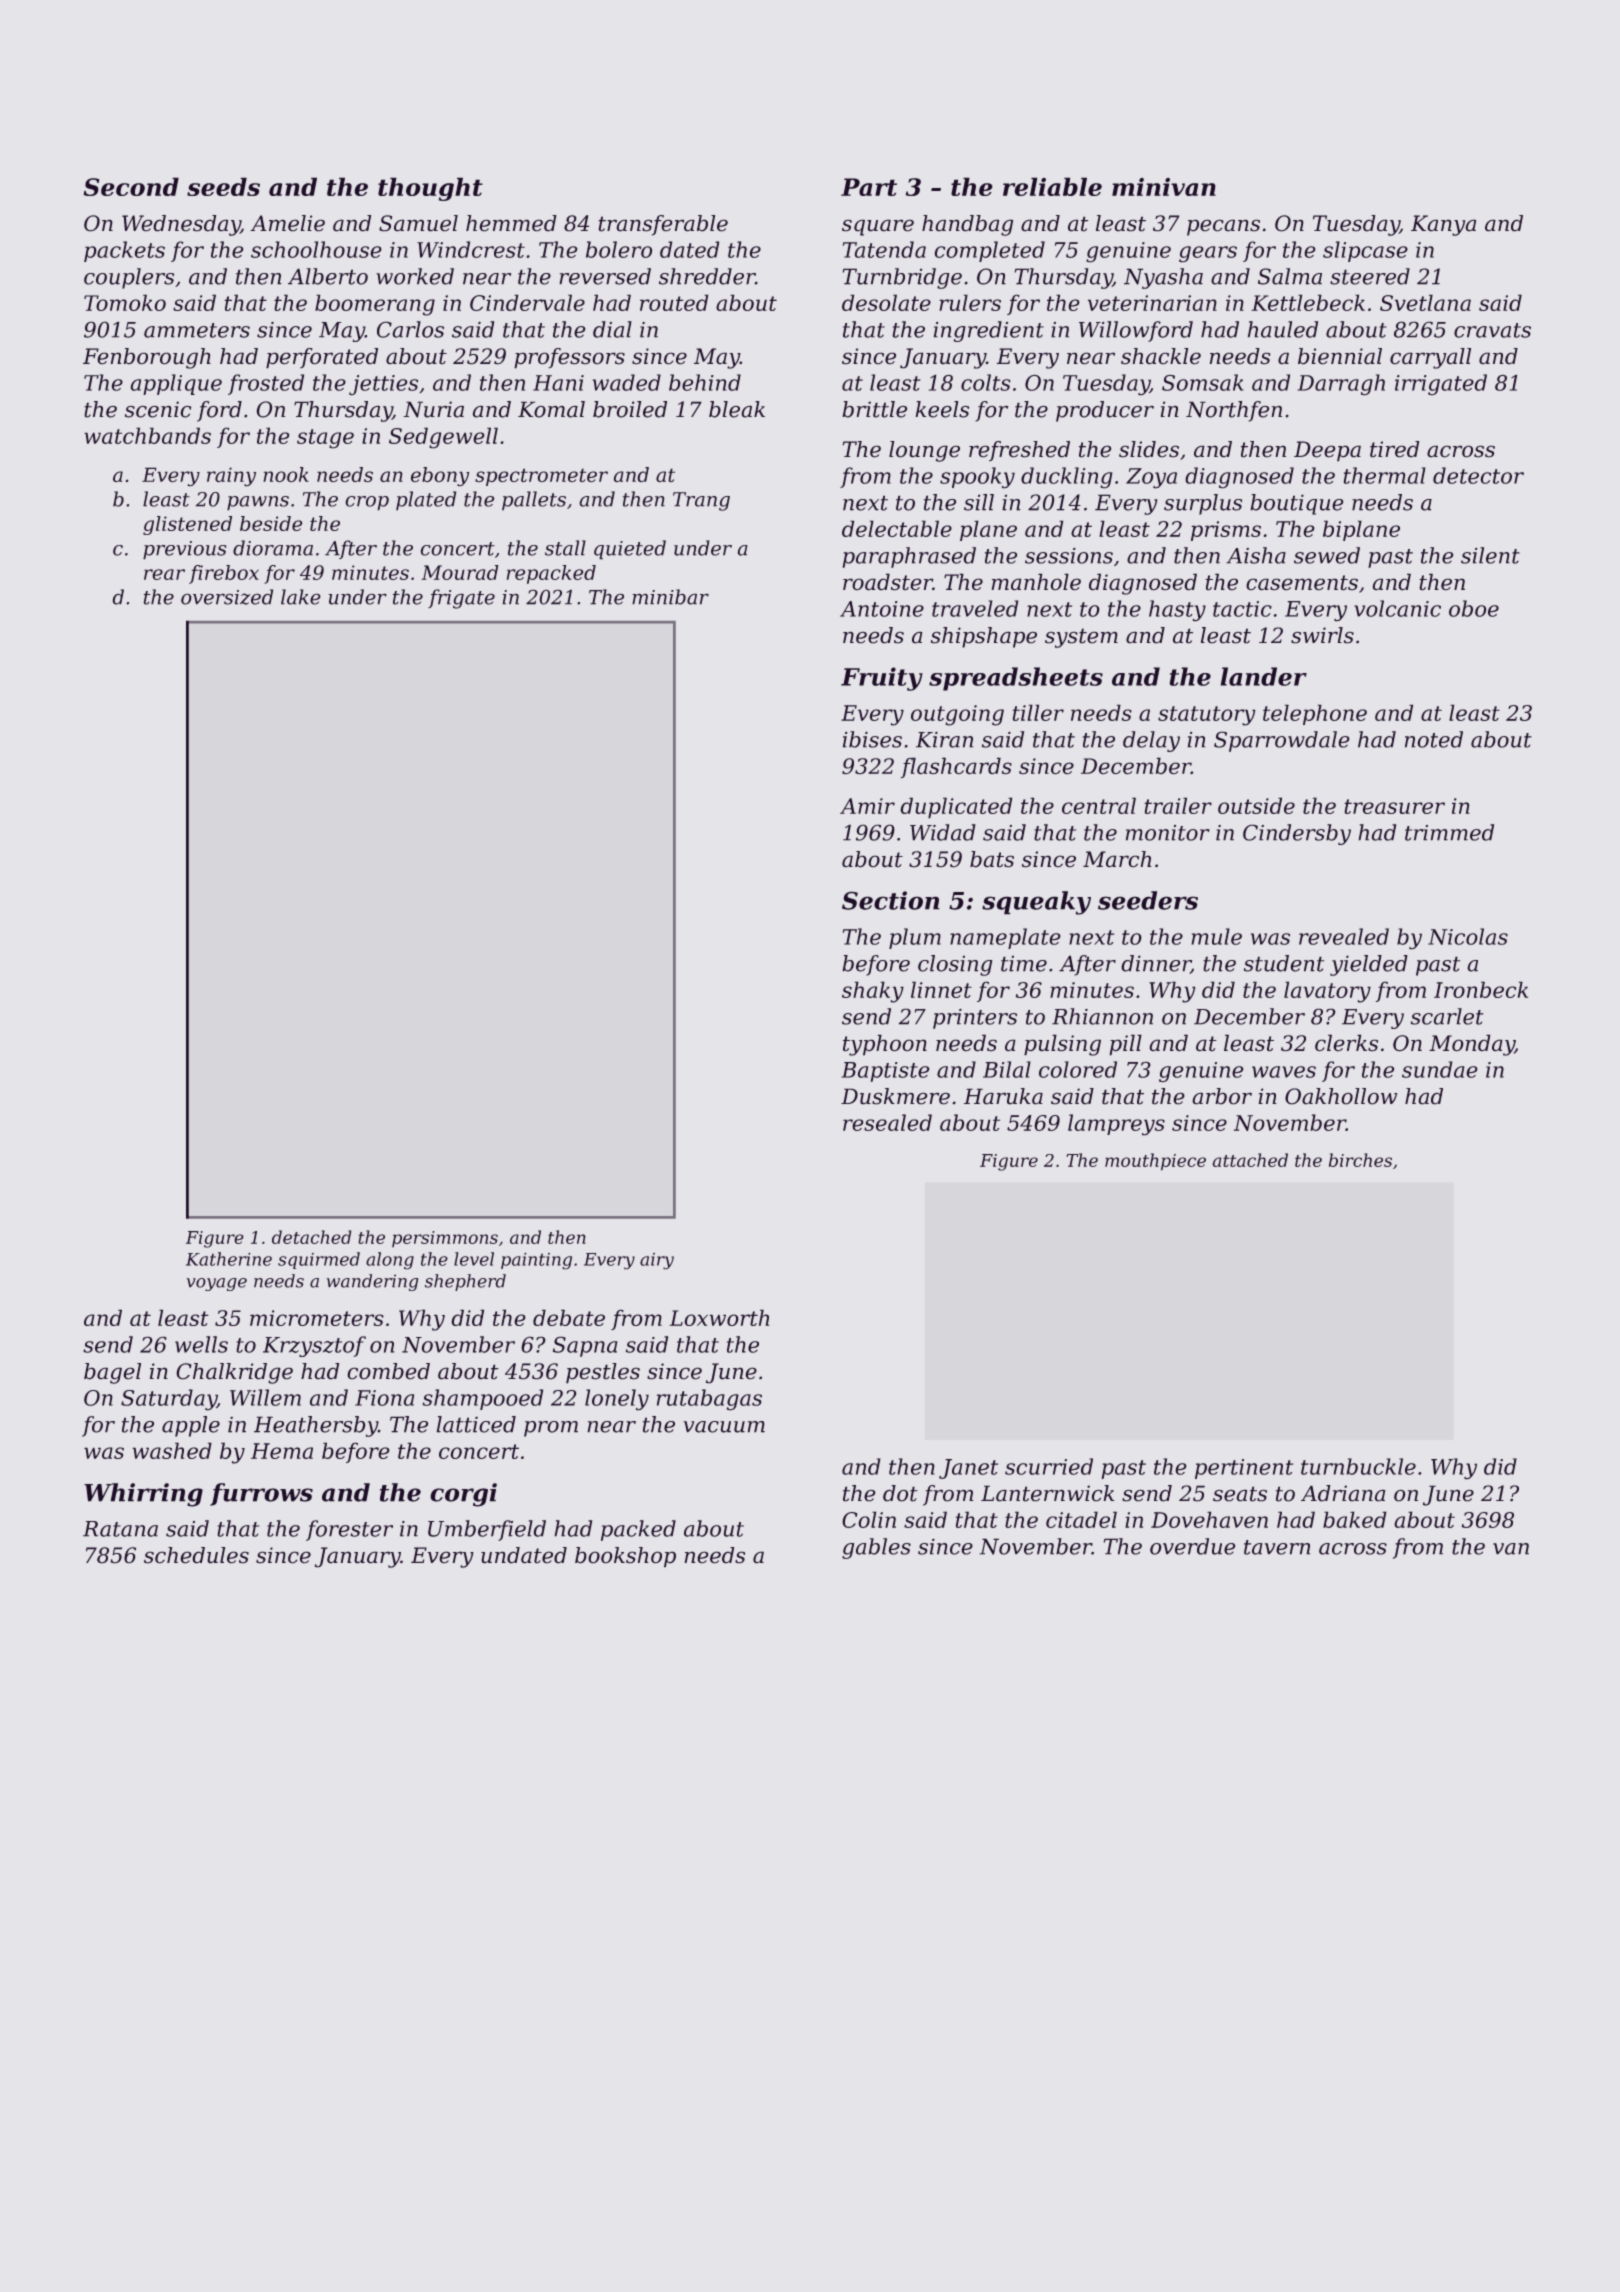  I want to click on Amir, so click(867, 806).
